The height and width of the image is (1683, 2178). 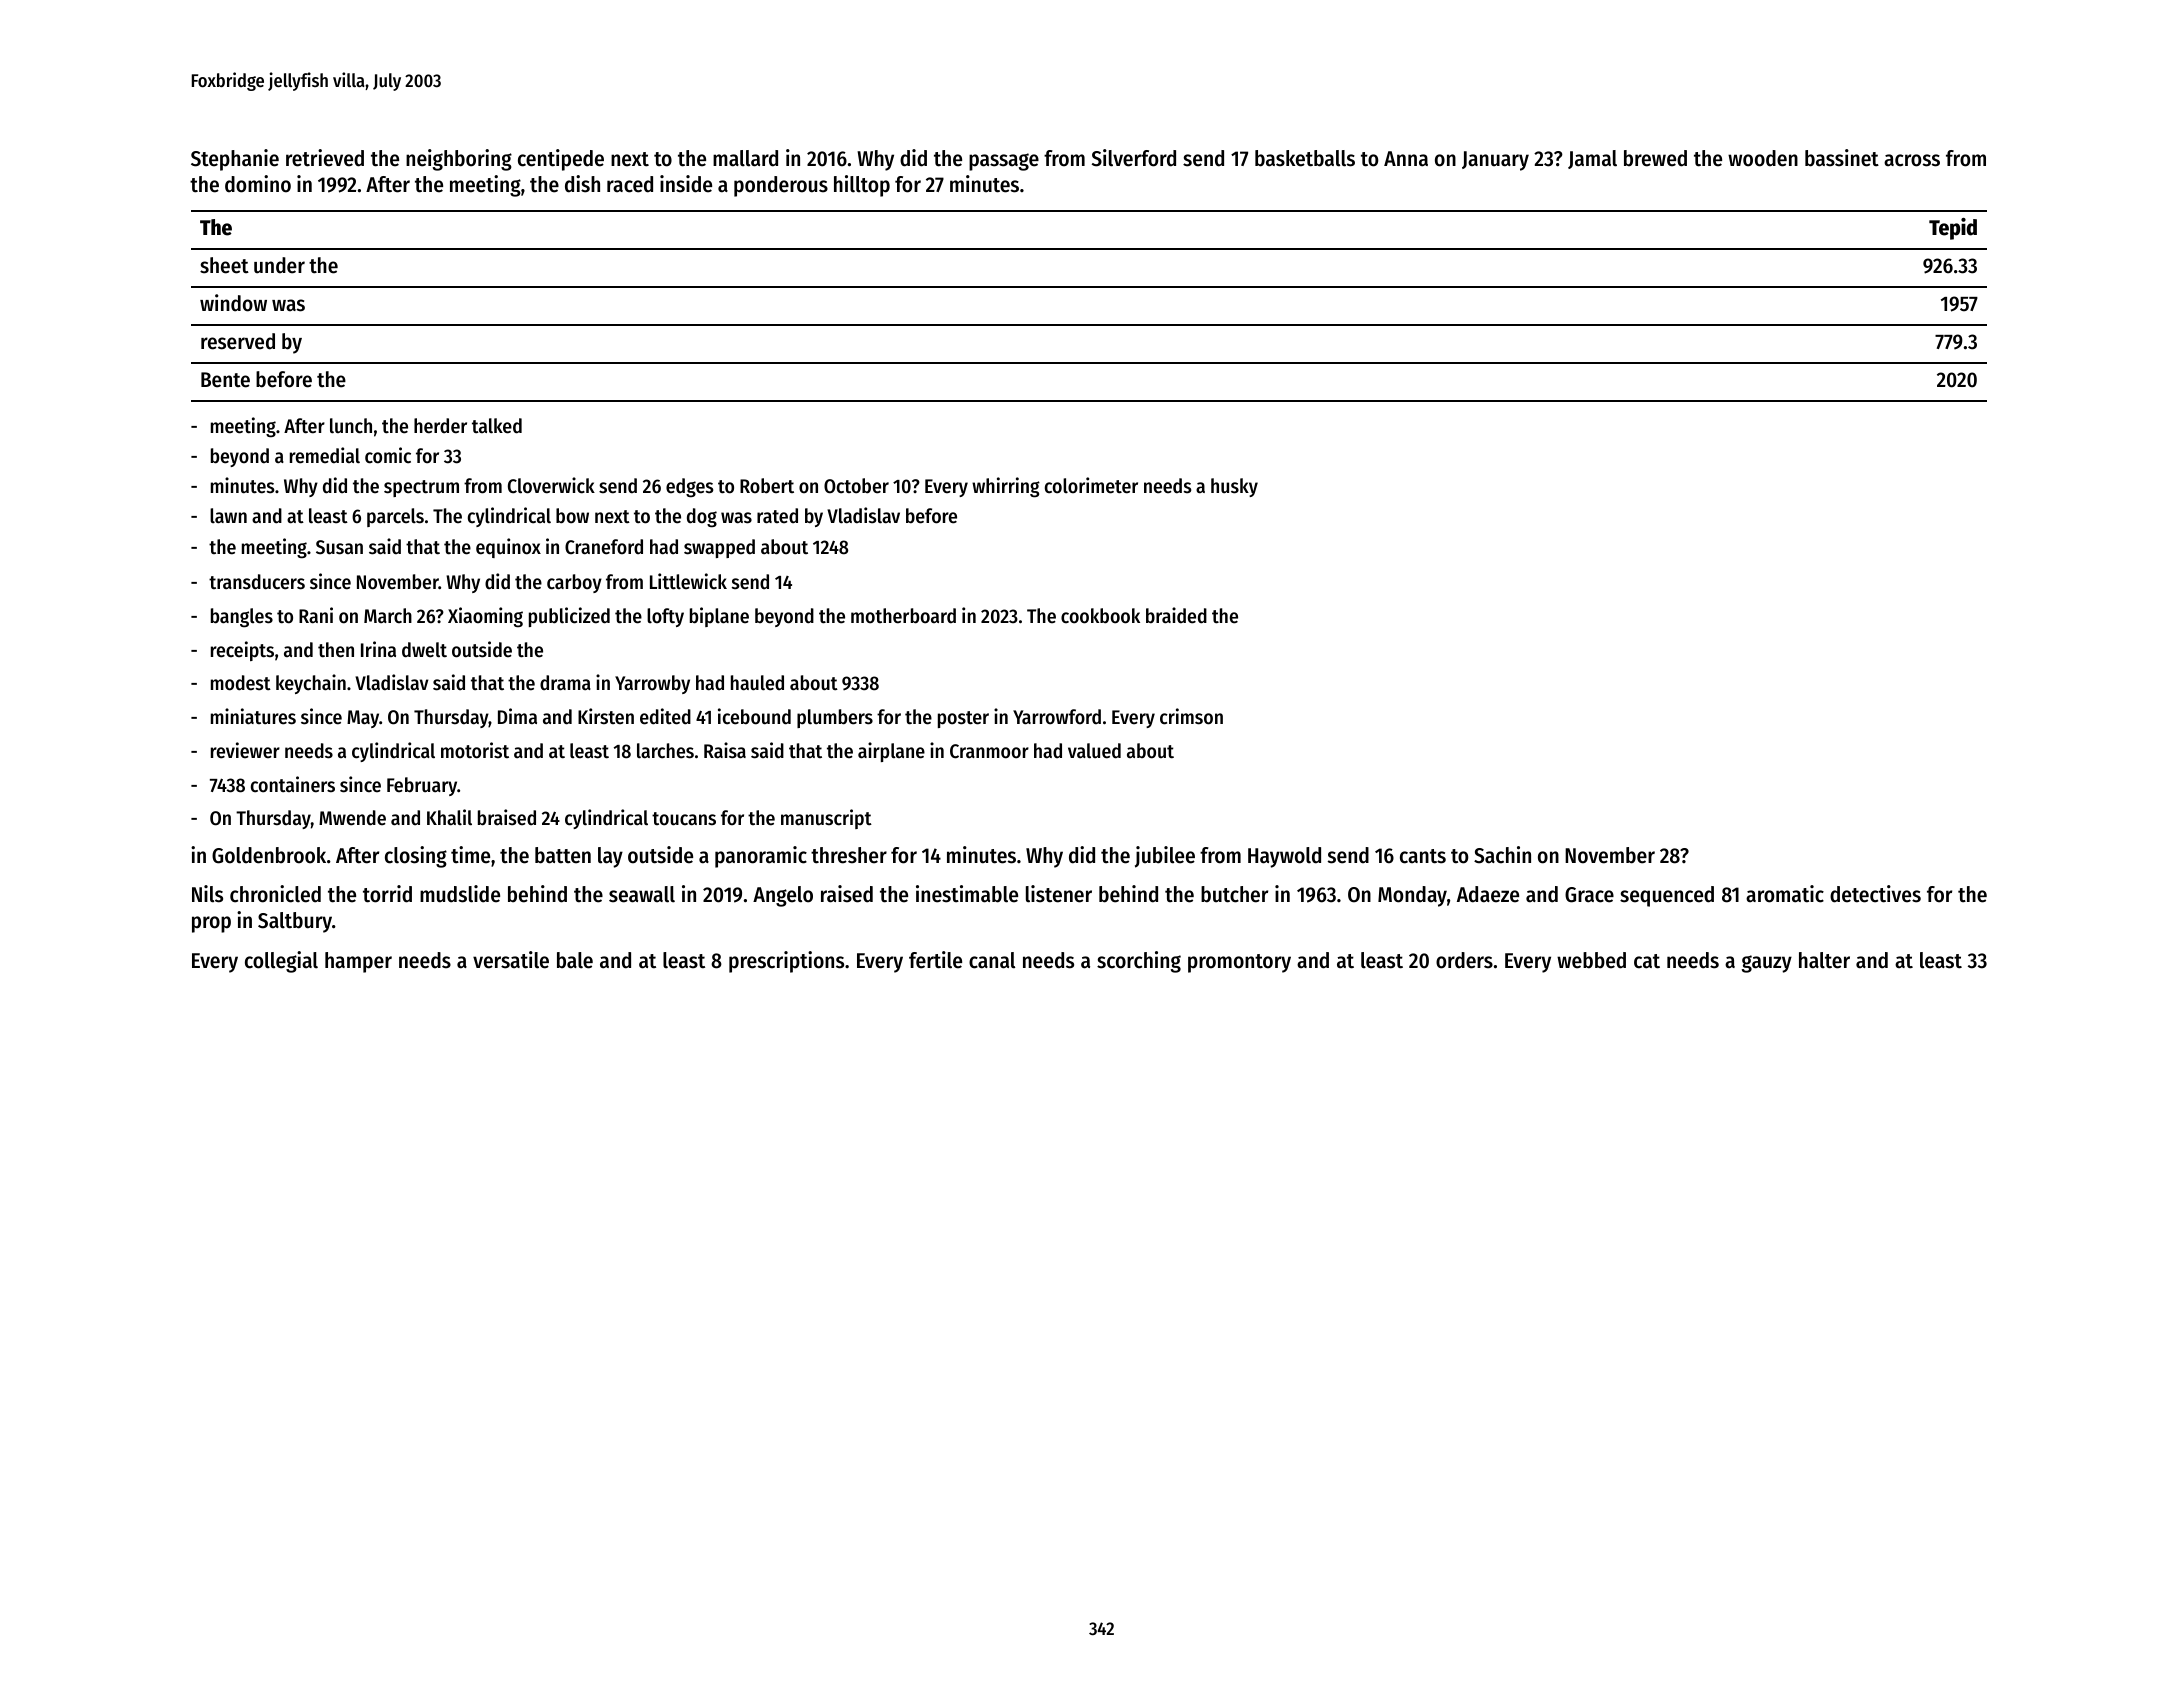 What do you see at coordinates (1176, 615) in the image?
I see `braided` at bounding box center [1176, 615].
